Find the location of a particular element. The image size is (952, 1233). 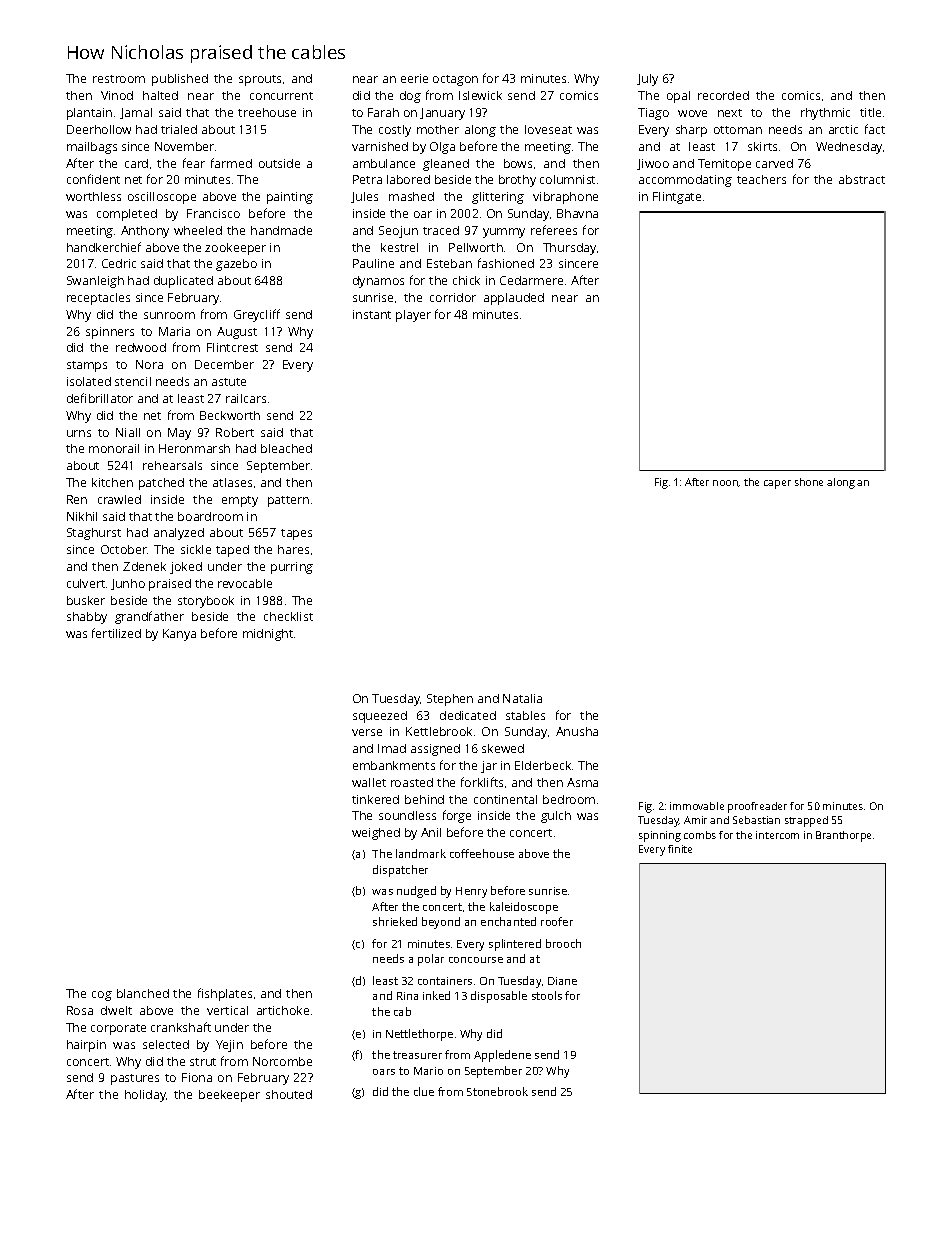

Thursday is located at coordinates (569, 249).
